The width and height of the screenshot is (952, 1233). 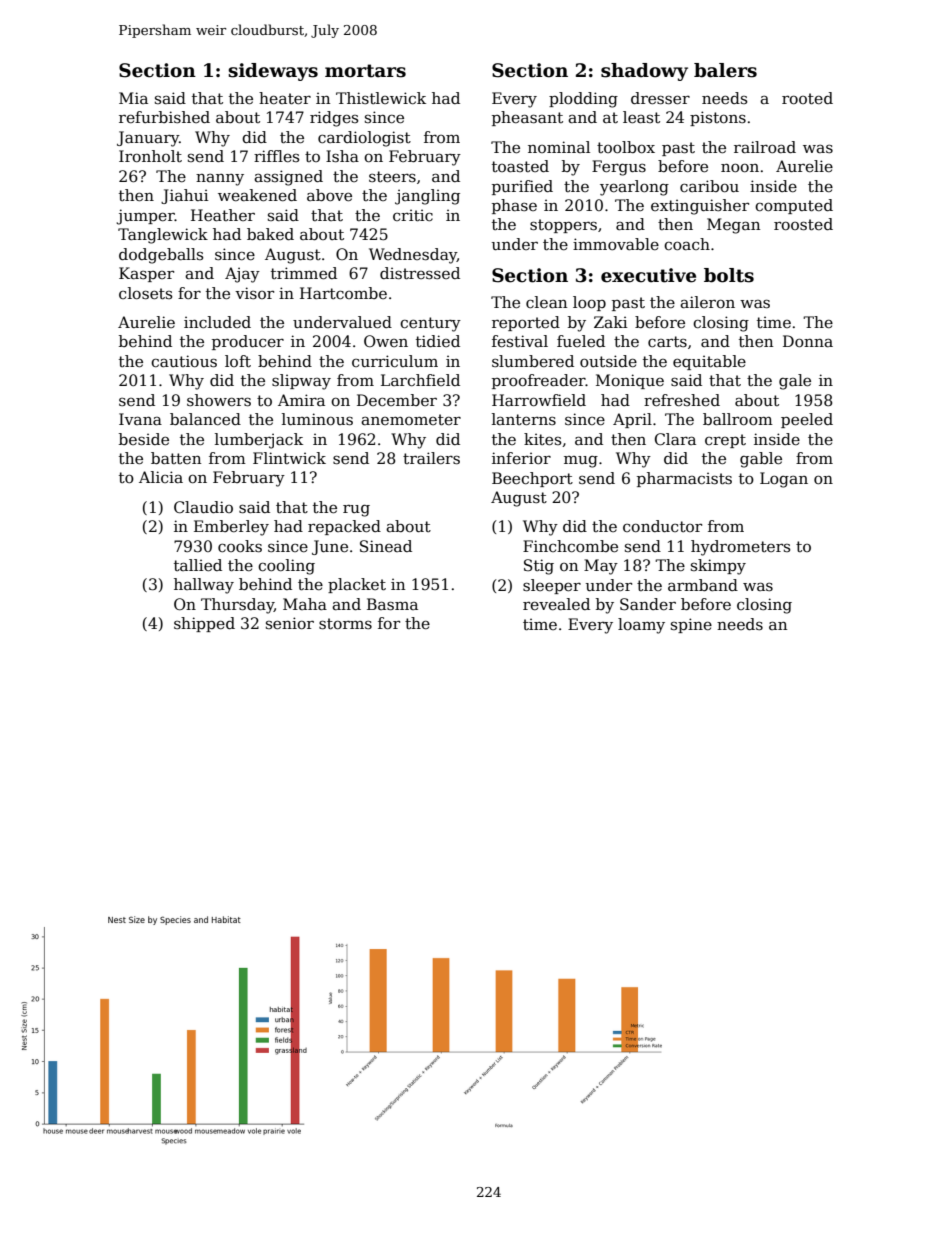 What do you see at coordinates (203, 507) in the screenshot?
I see `Claudio` at bounding box center [203, 507].
